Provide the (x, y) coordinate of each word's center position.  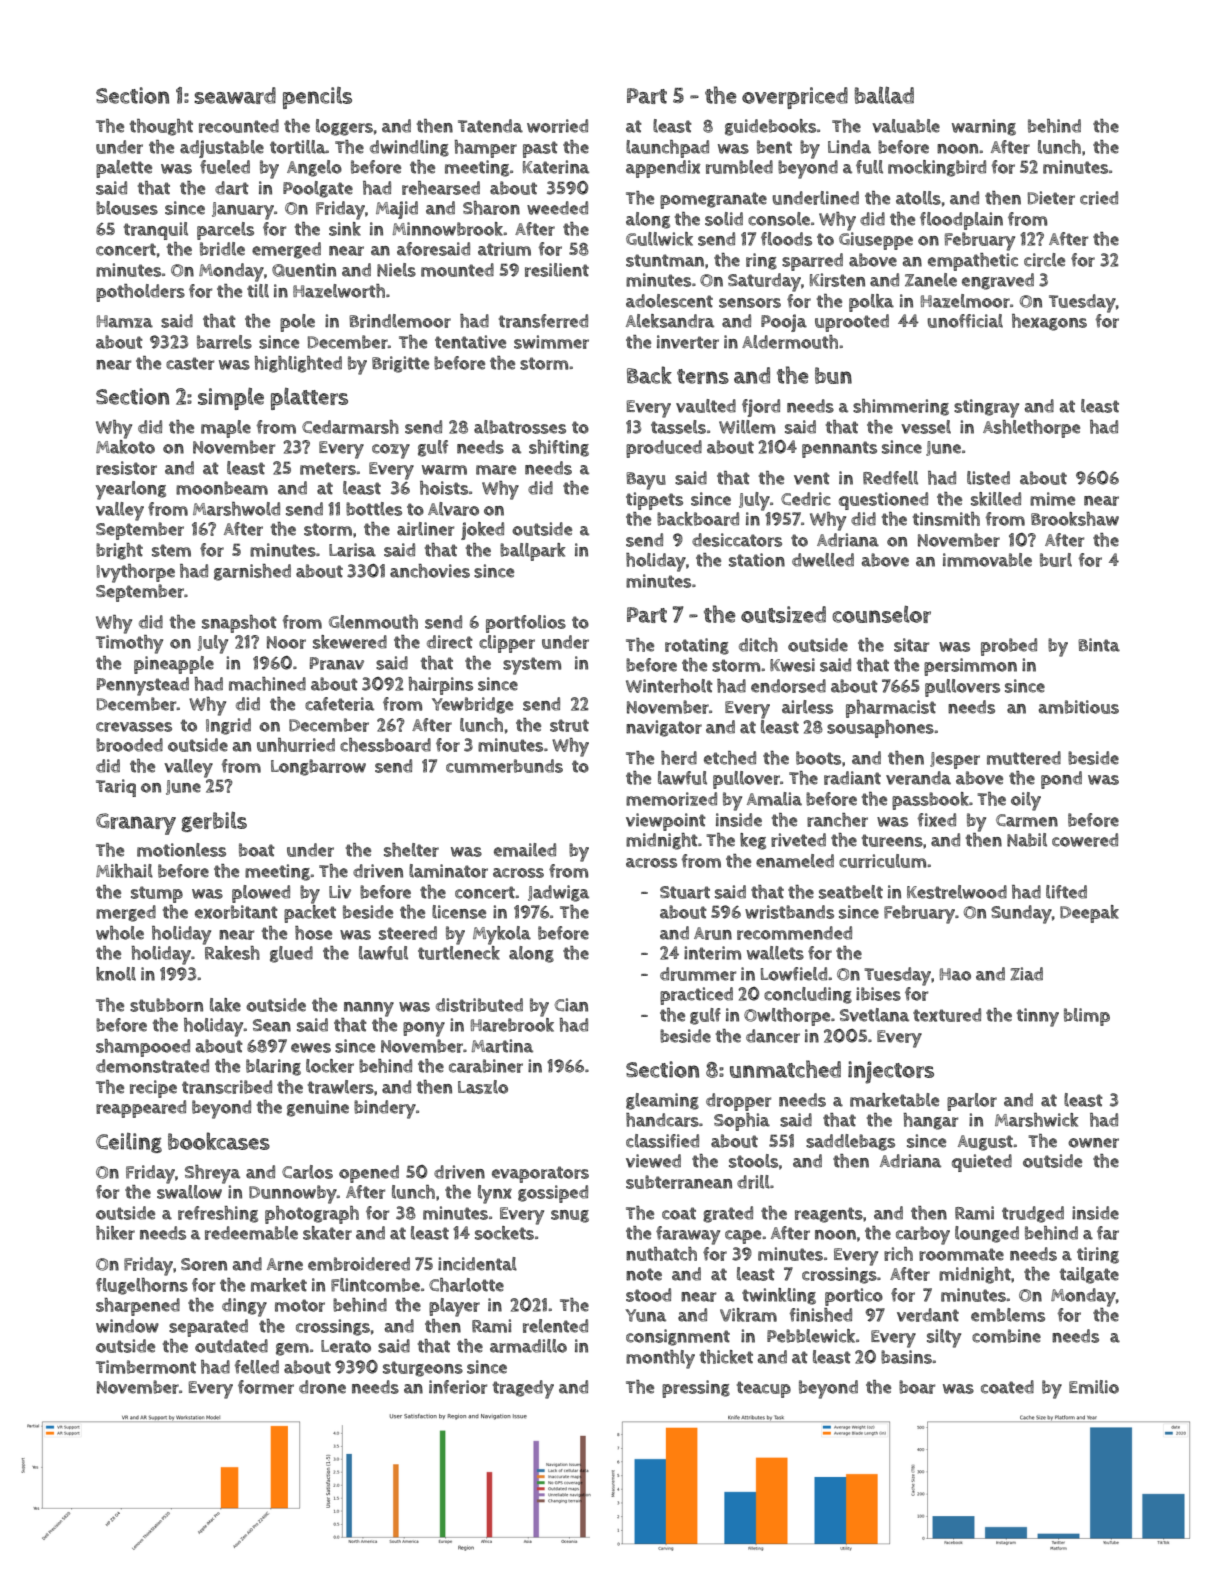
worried (557, 126)
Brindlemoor (400, 321)
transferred (543, 321)
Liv (340, 892)
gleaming (662, 1101)
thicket (726, 1357)
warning (984, 127)
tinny (1038, 1017)
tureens (892, 840)
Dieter (1051, 198)
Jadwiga (558, 893)
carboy (923, 1235)
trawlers (341, 1087)
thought (161, 127)
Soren (204, 1264)
